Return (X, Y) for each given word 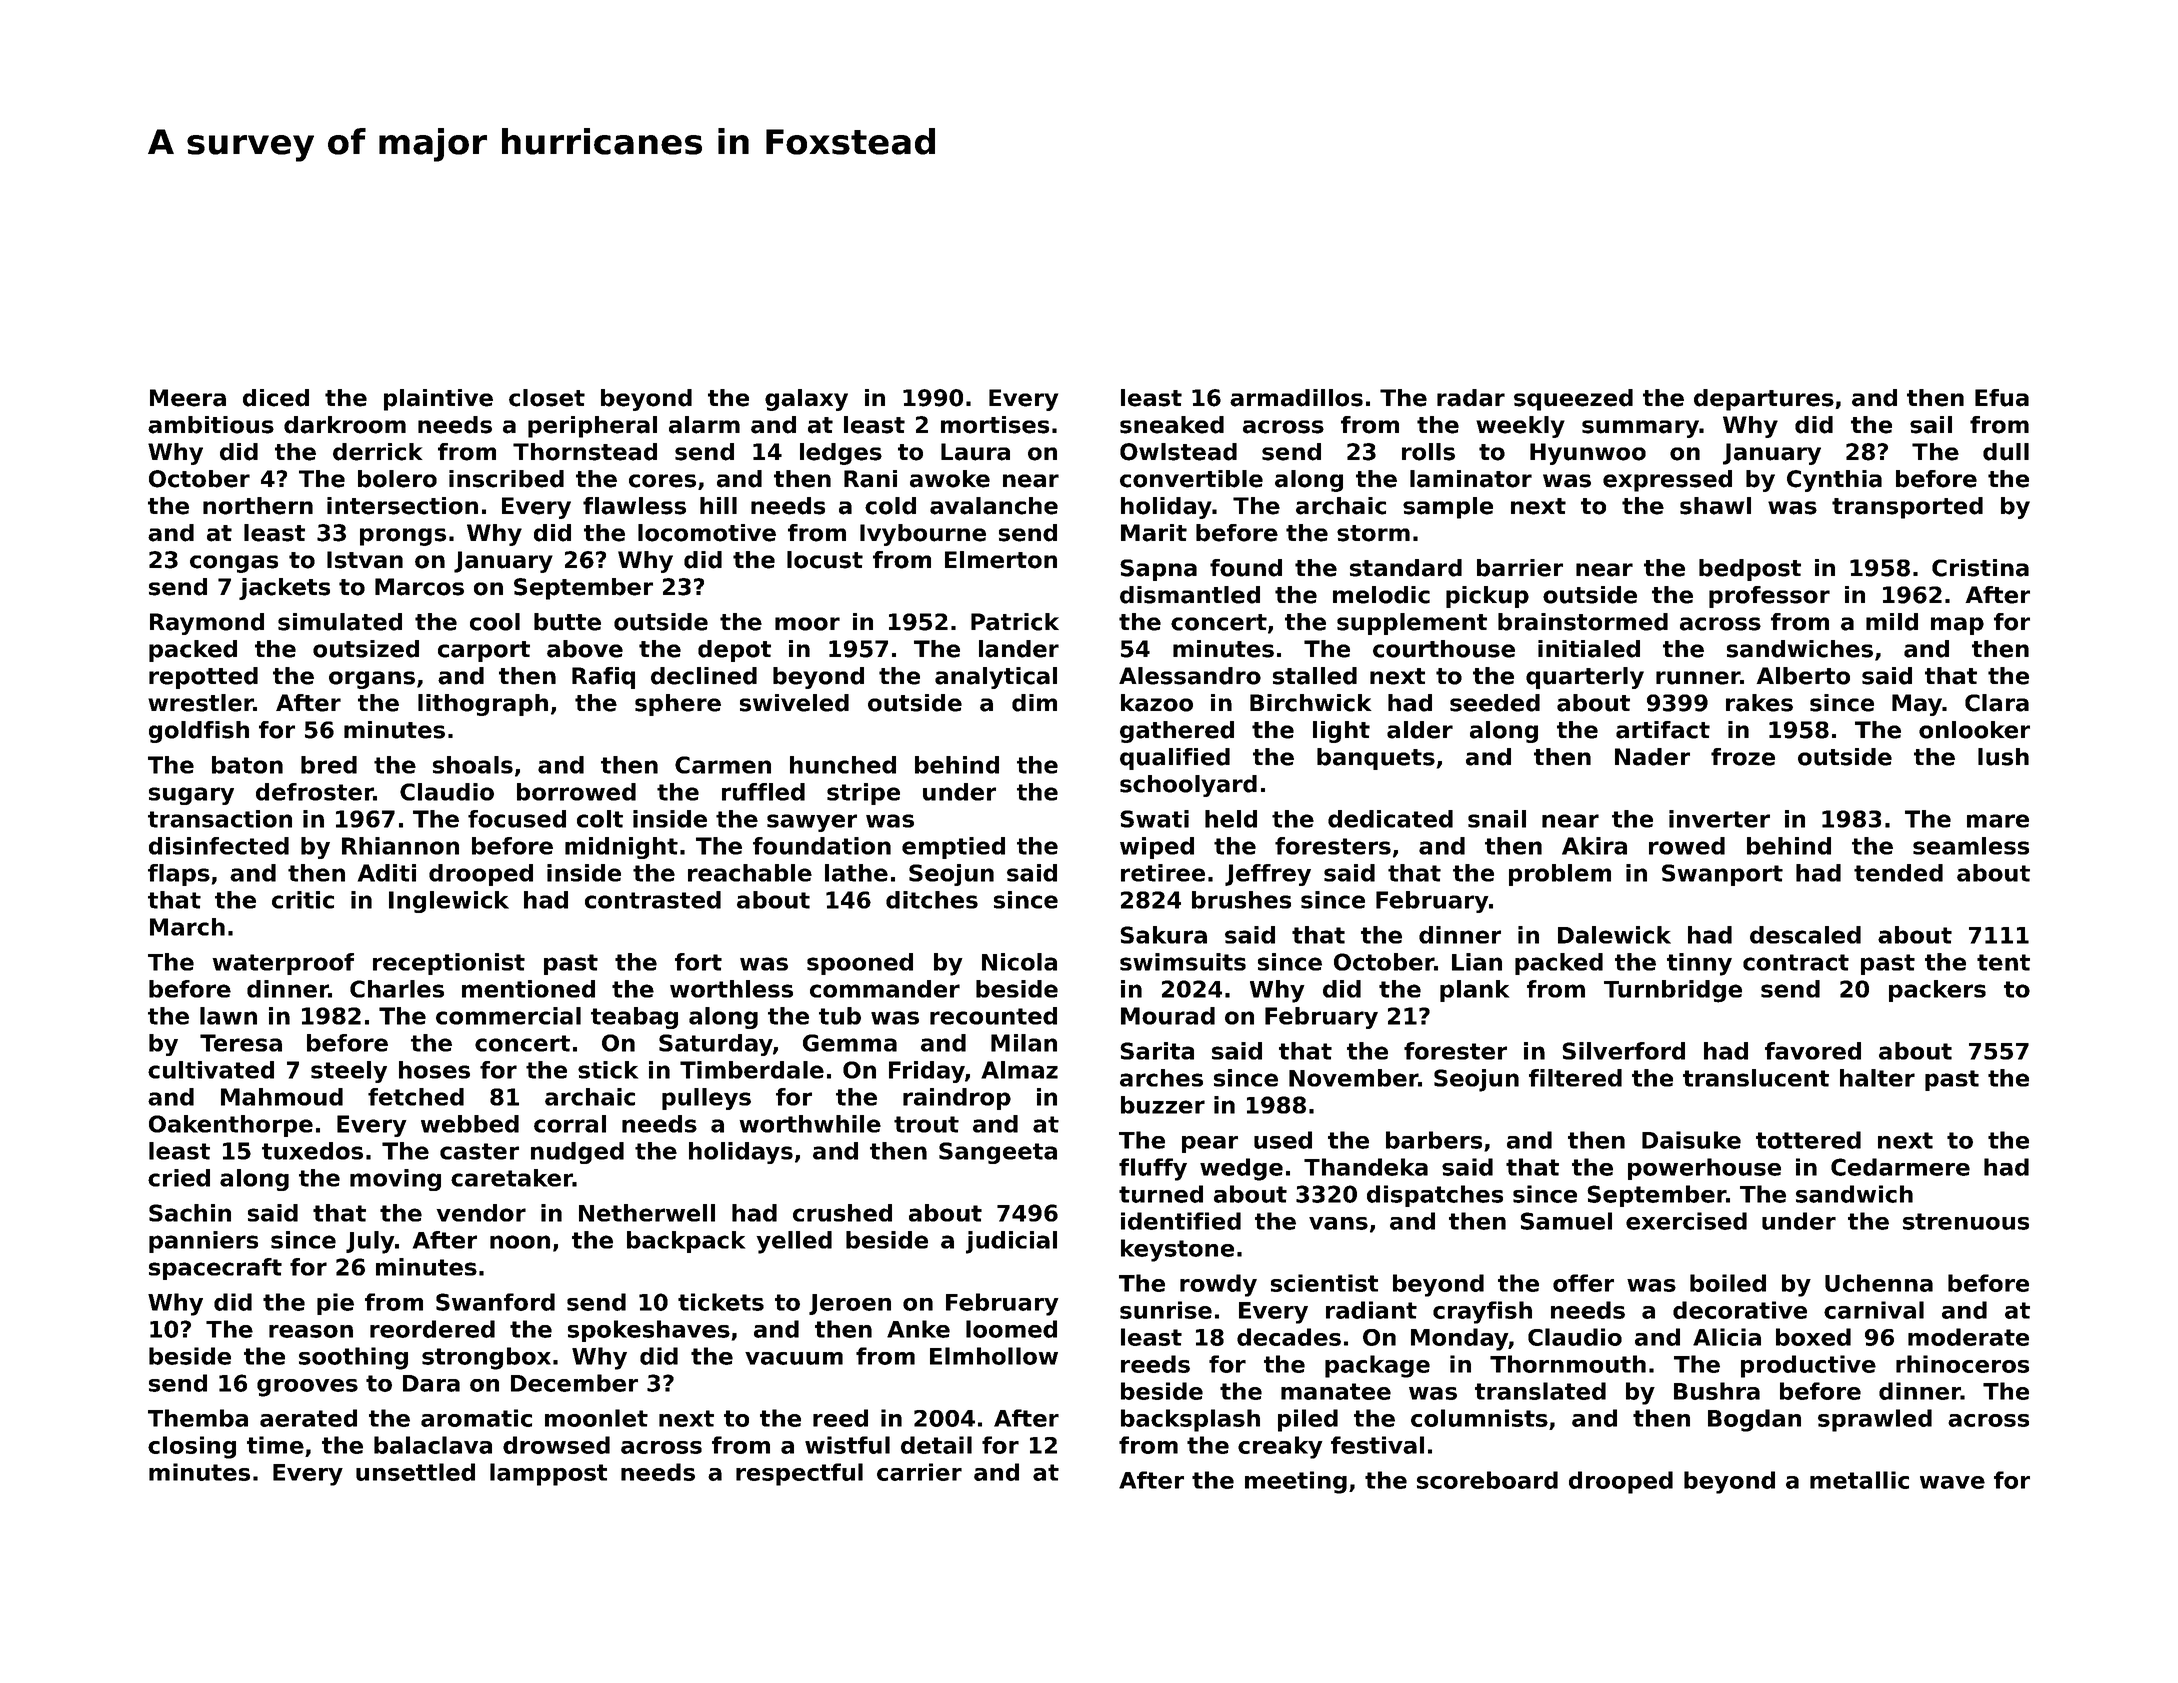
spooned (860, 964)
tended (1898, 873)
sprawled (1875, 1420)
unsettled (415, 1472)
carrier (919, 1472)
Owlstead (1178, 452)
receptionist (449, 964)
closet (547, 398)
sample (1448, 508)
